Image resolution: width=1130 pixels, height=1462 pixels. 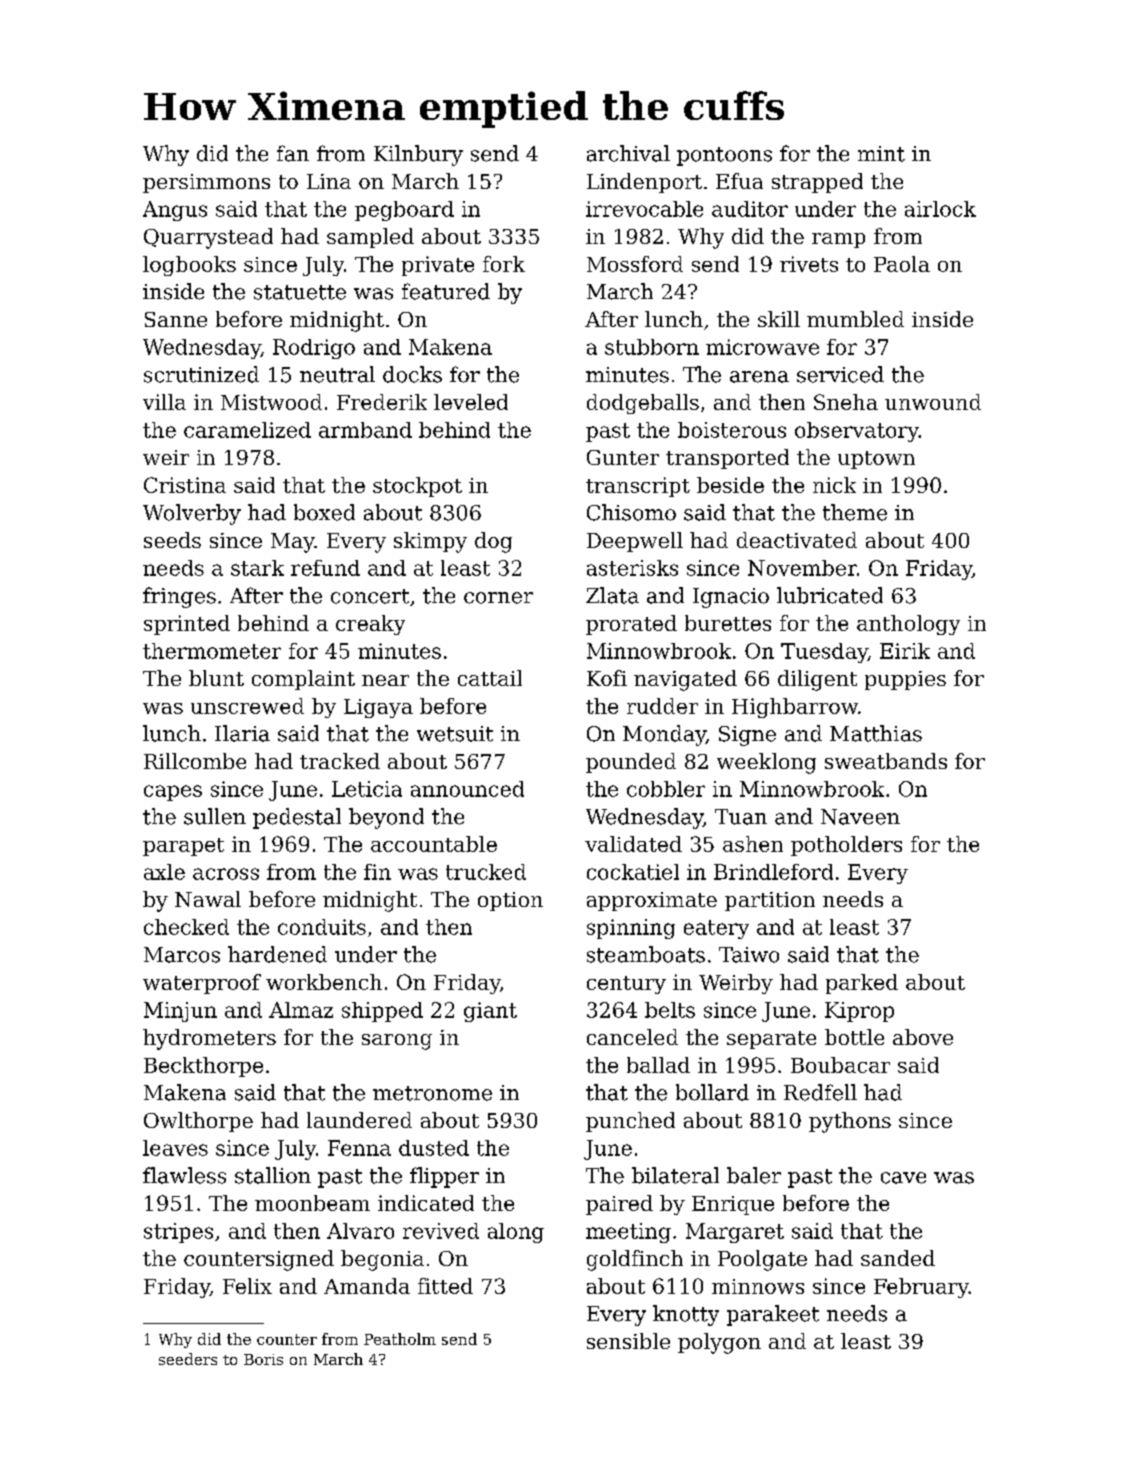 I want to click on auditor, so click(x=750, y=209).
